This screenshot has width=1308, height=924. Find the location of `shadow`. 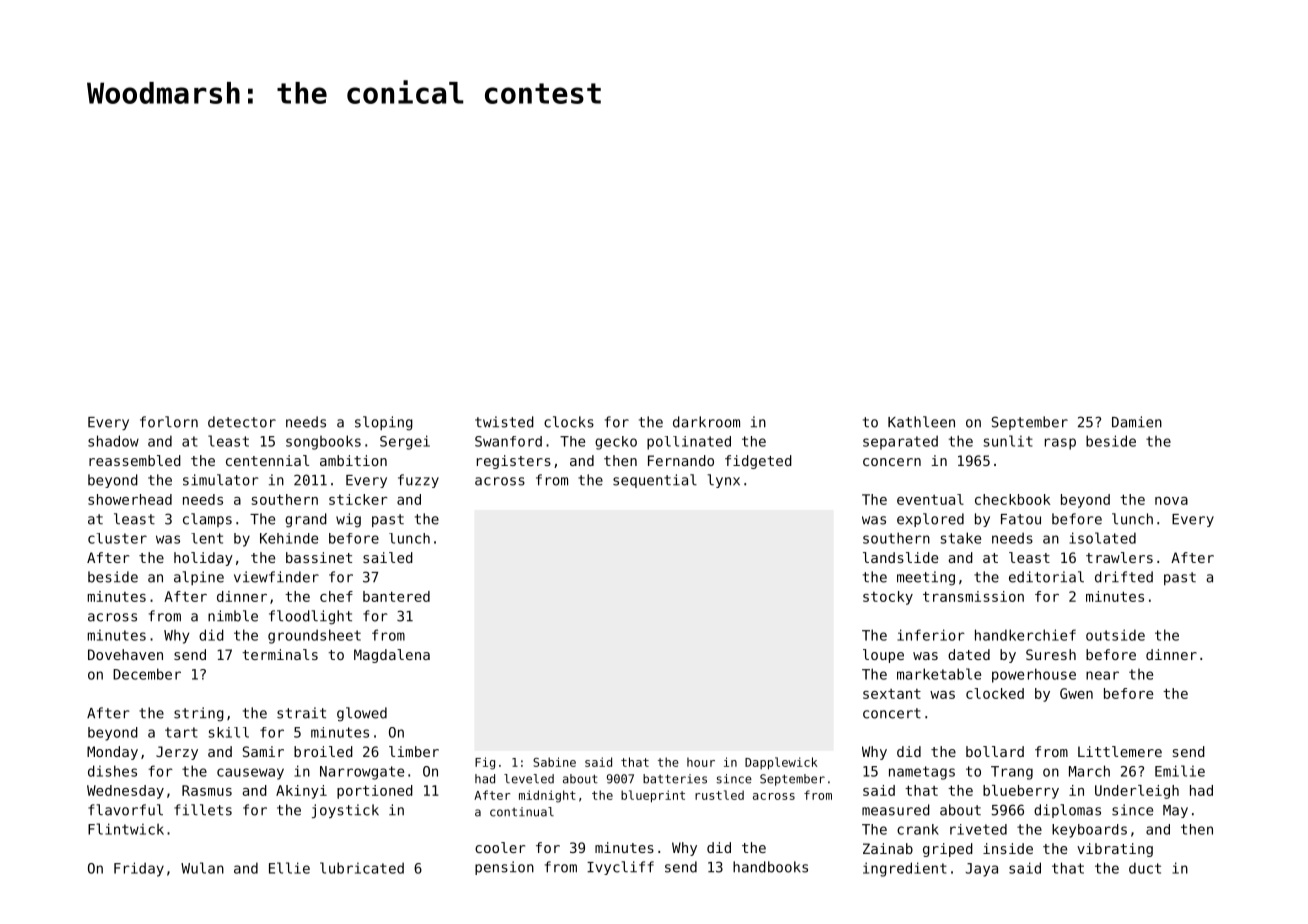

shadow is located at coordinates (113, 441).
